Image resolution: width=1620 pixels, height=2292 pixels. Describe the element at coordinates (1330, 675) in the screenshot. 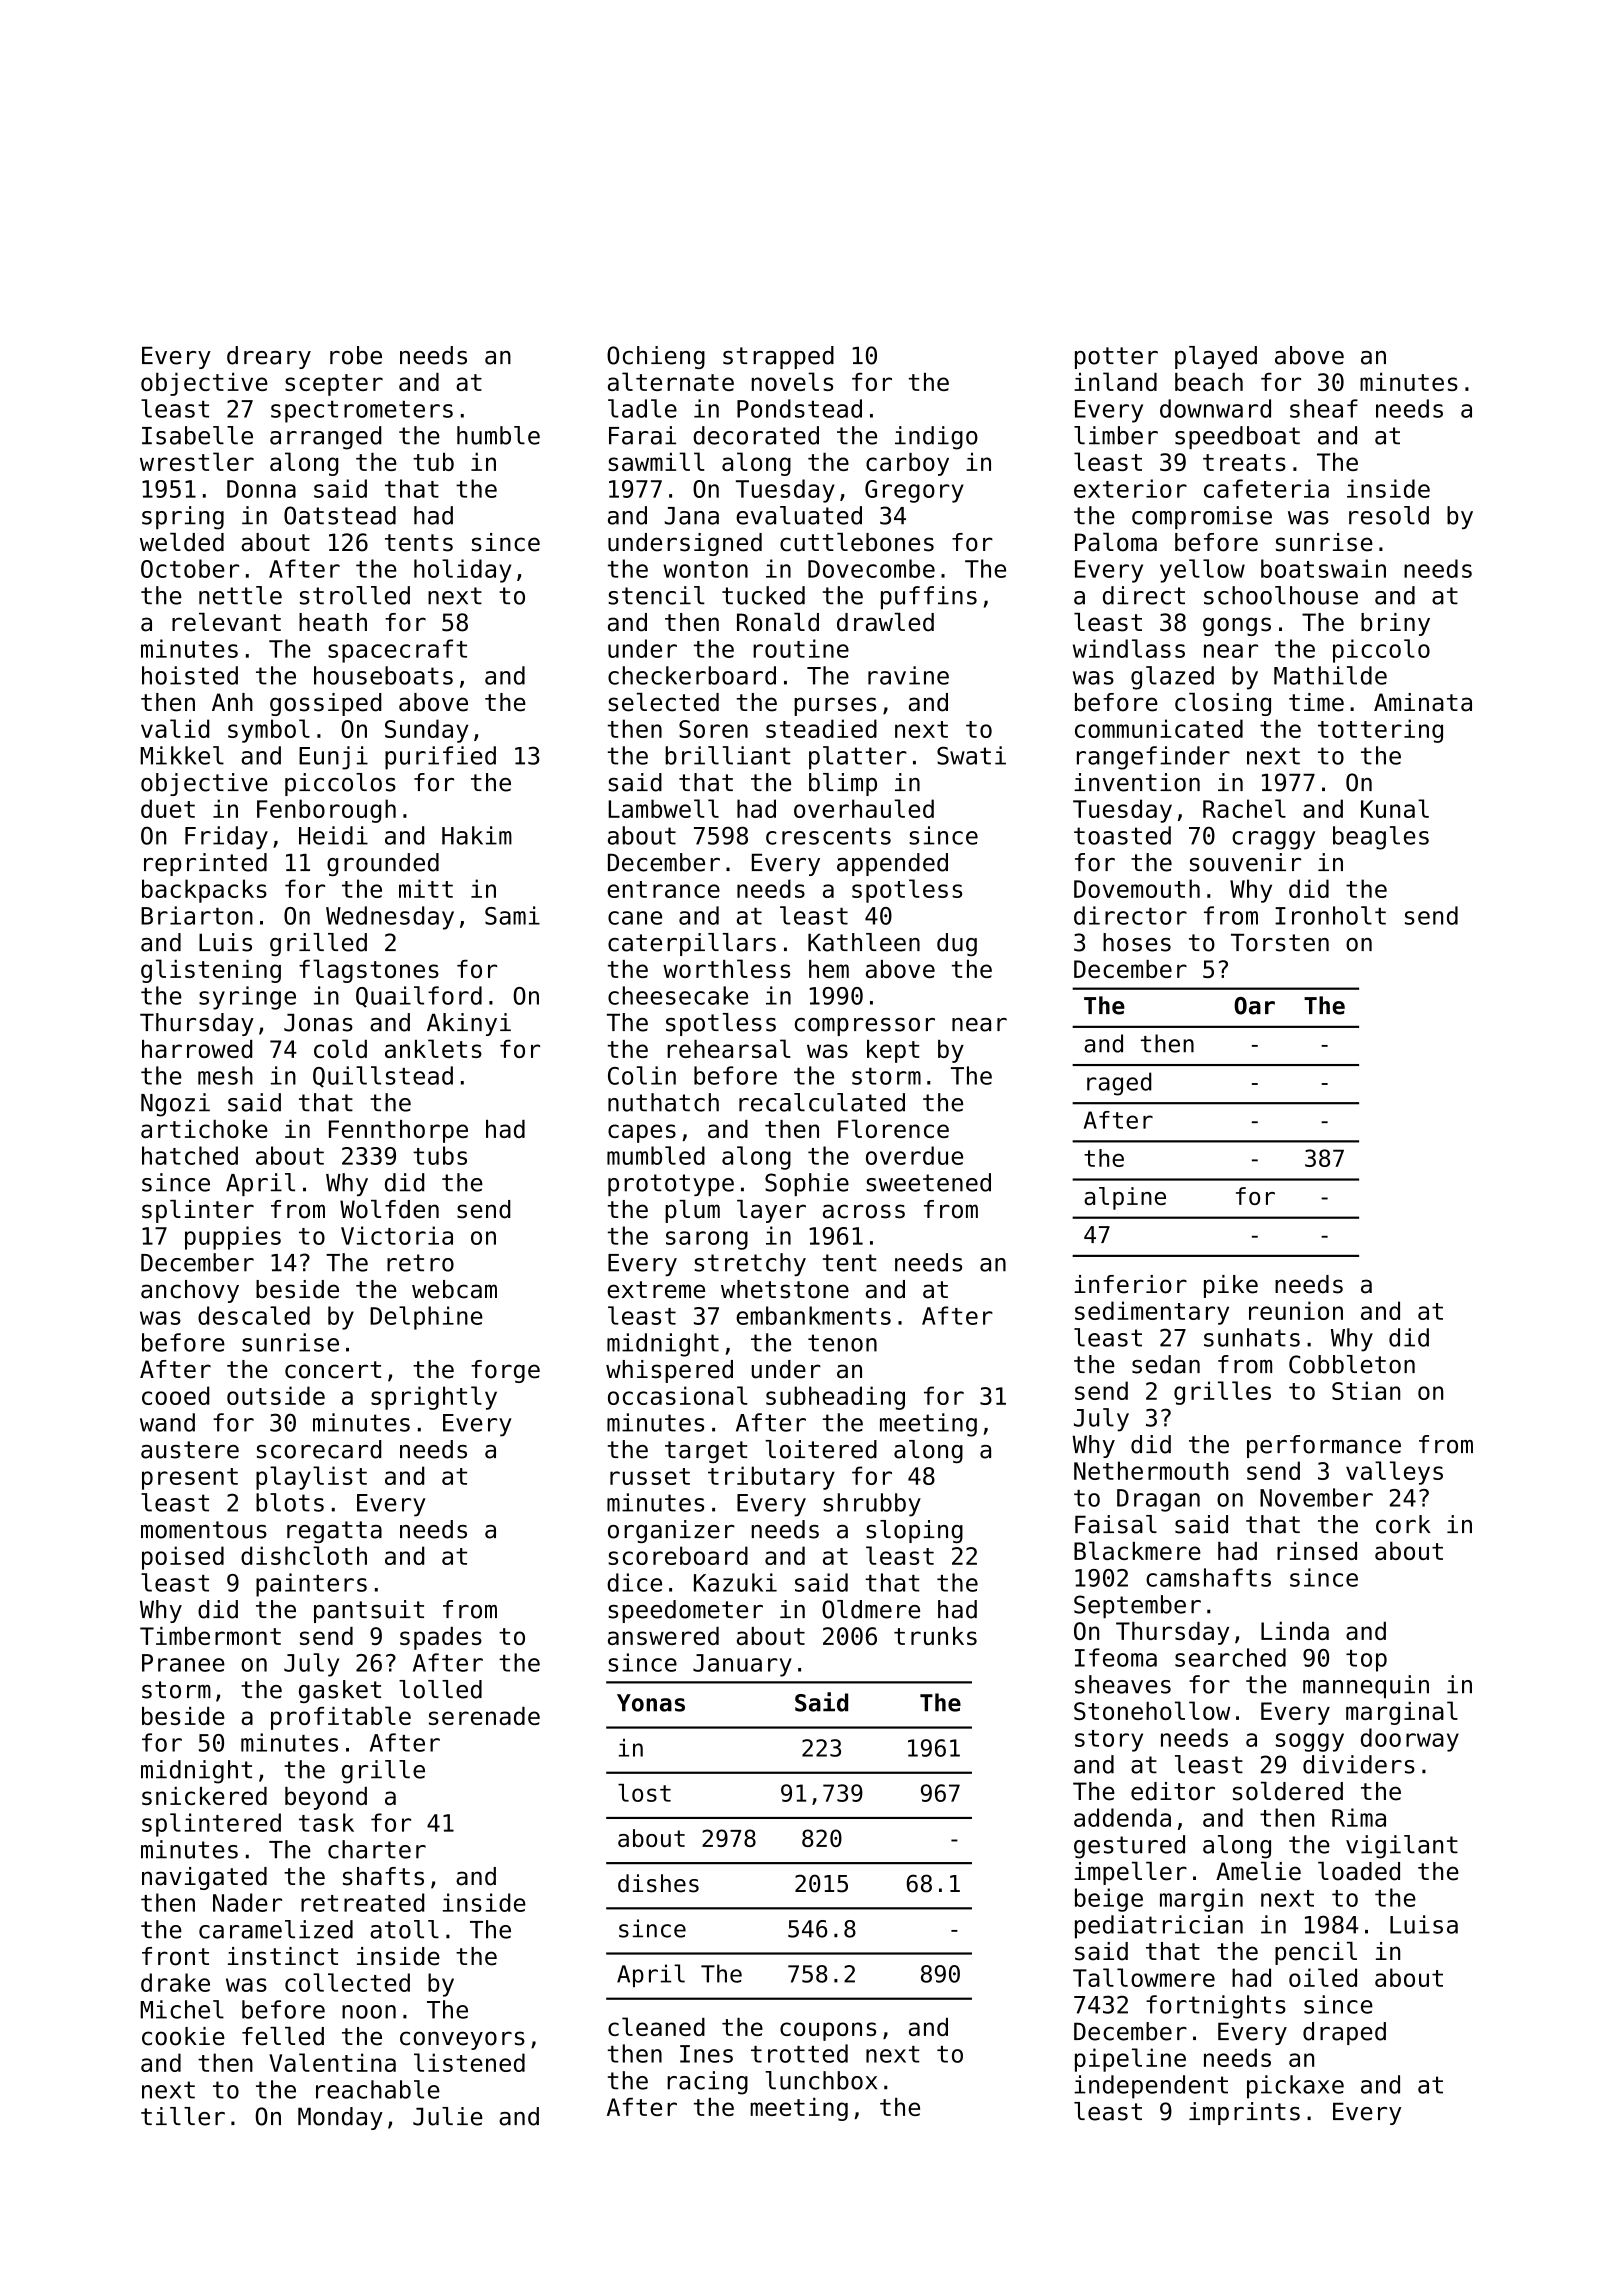

I see `Mathilde` at that location.
